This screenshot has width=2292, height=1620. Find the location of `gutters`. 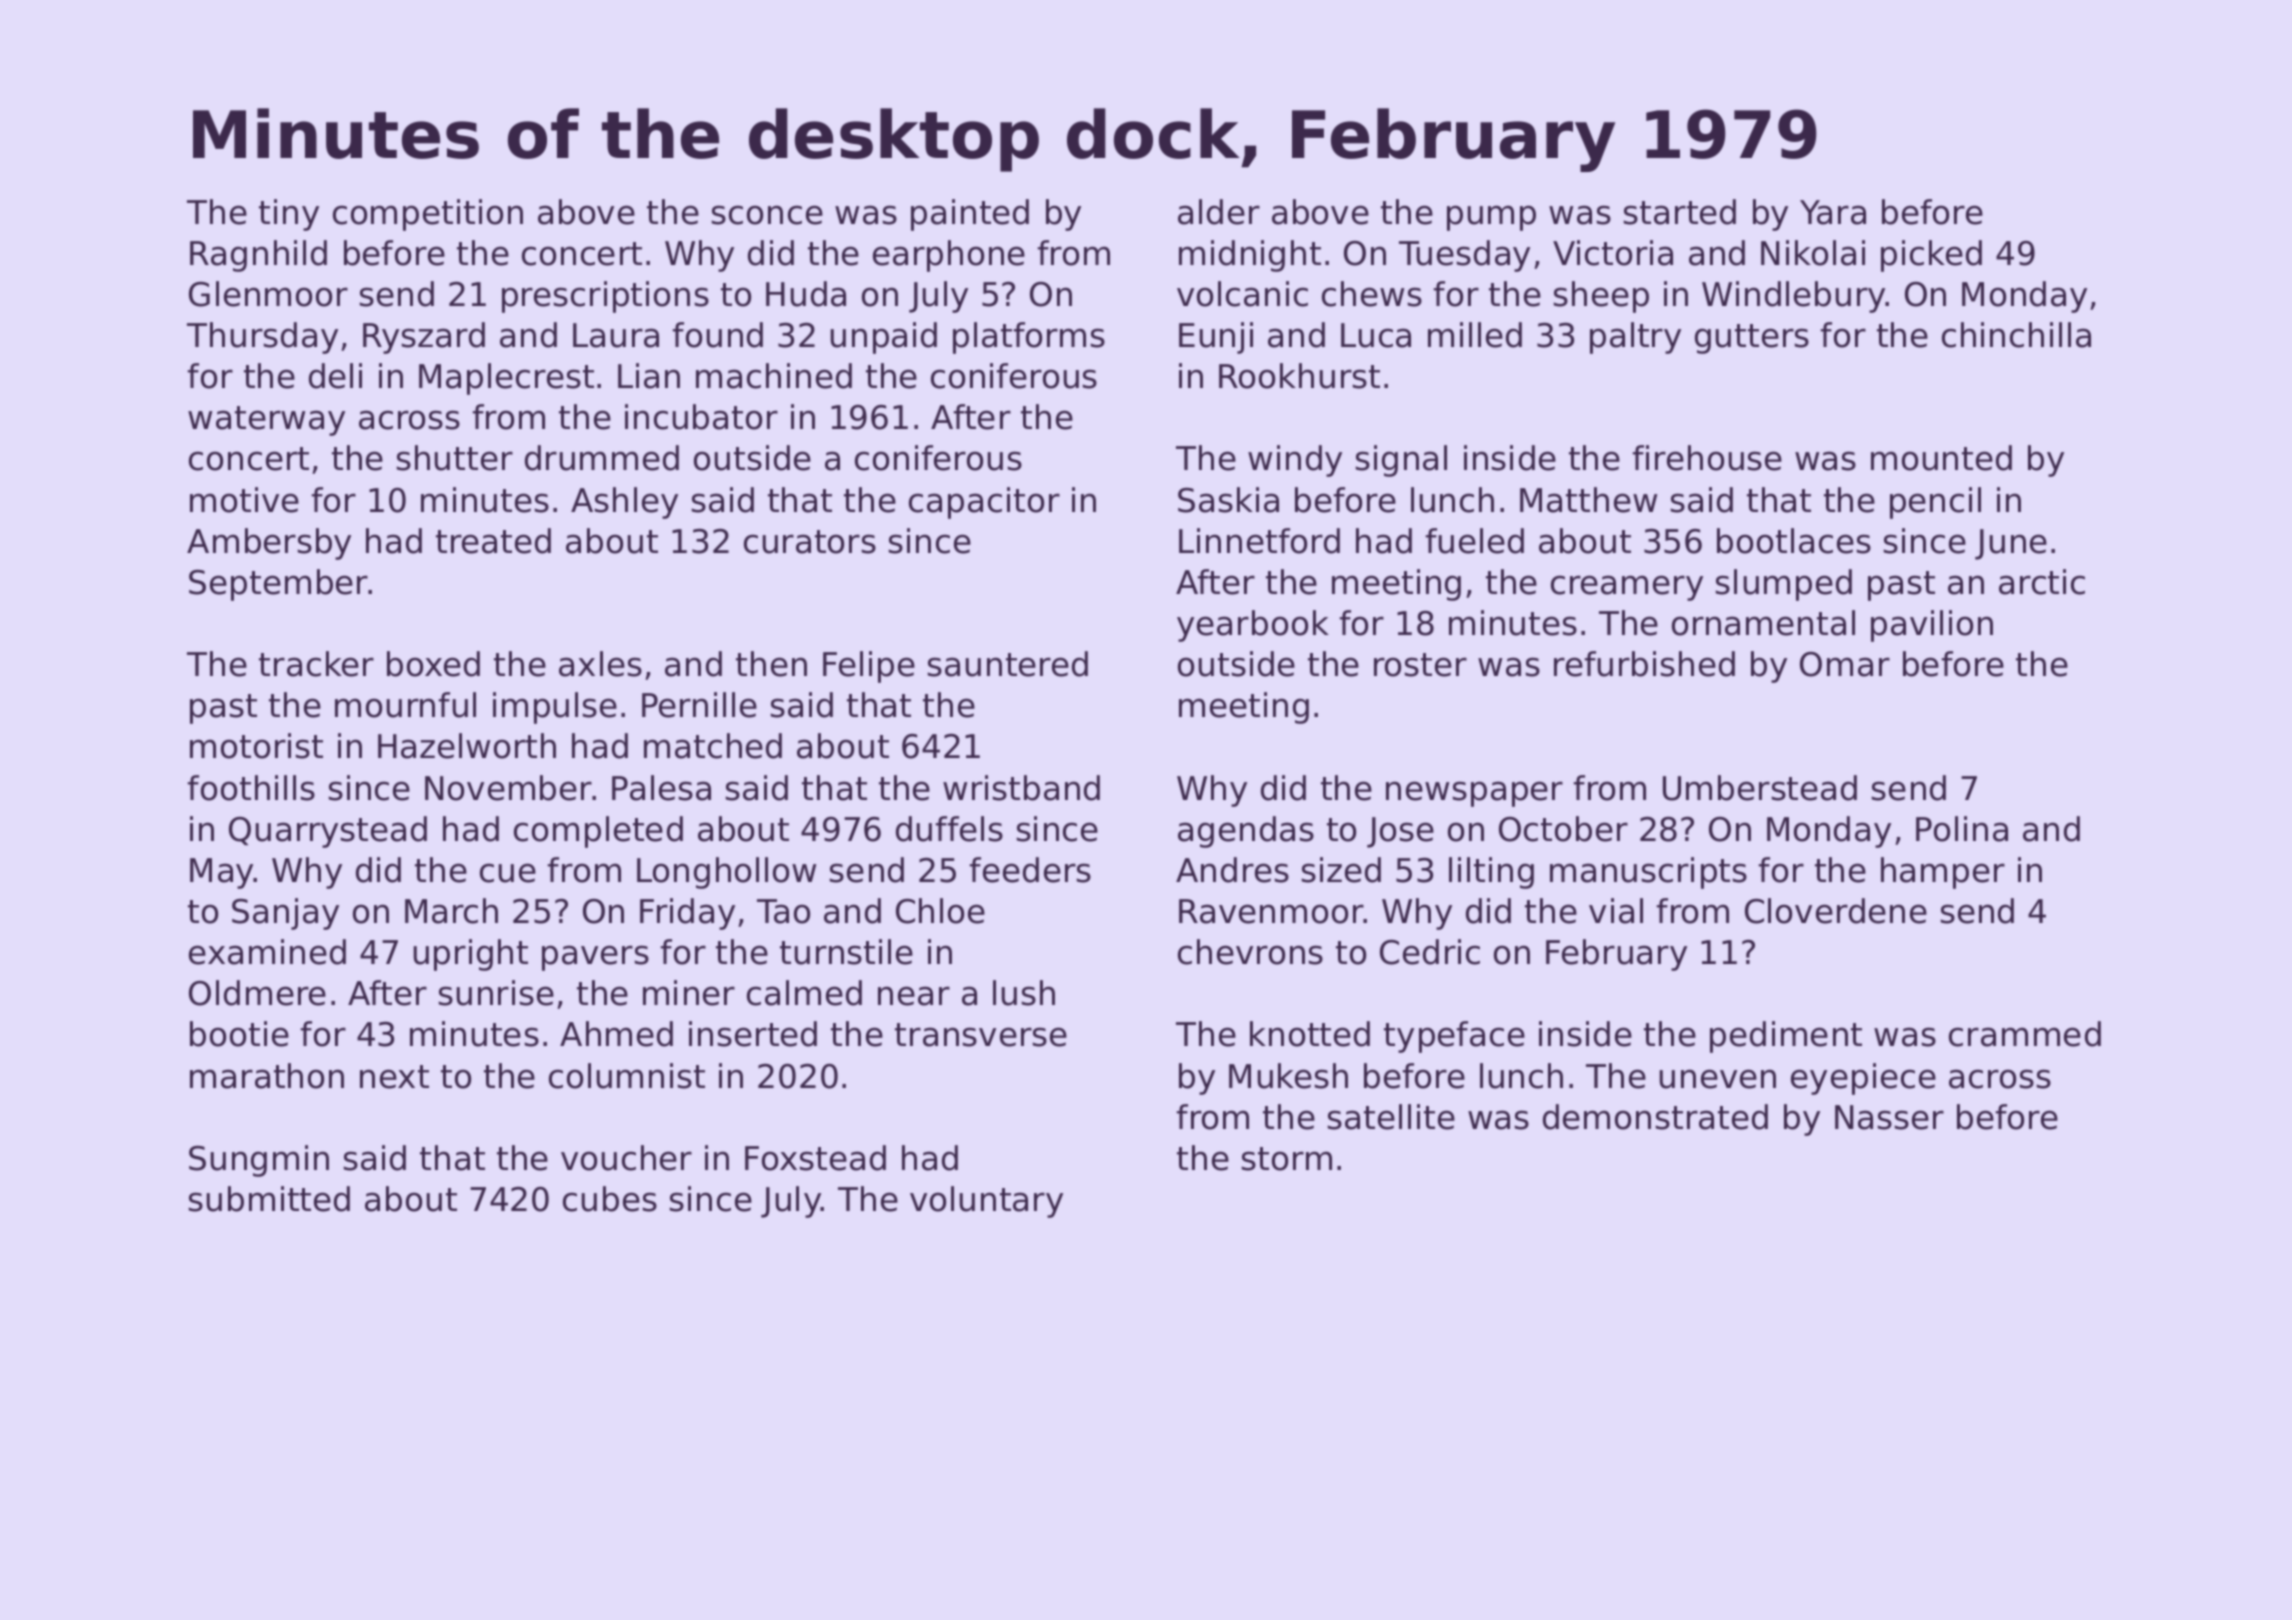

gutters is located at coordinates (1752, 339).
